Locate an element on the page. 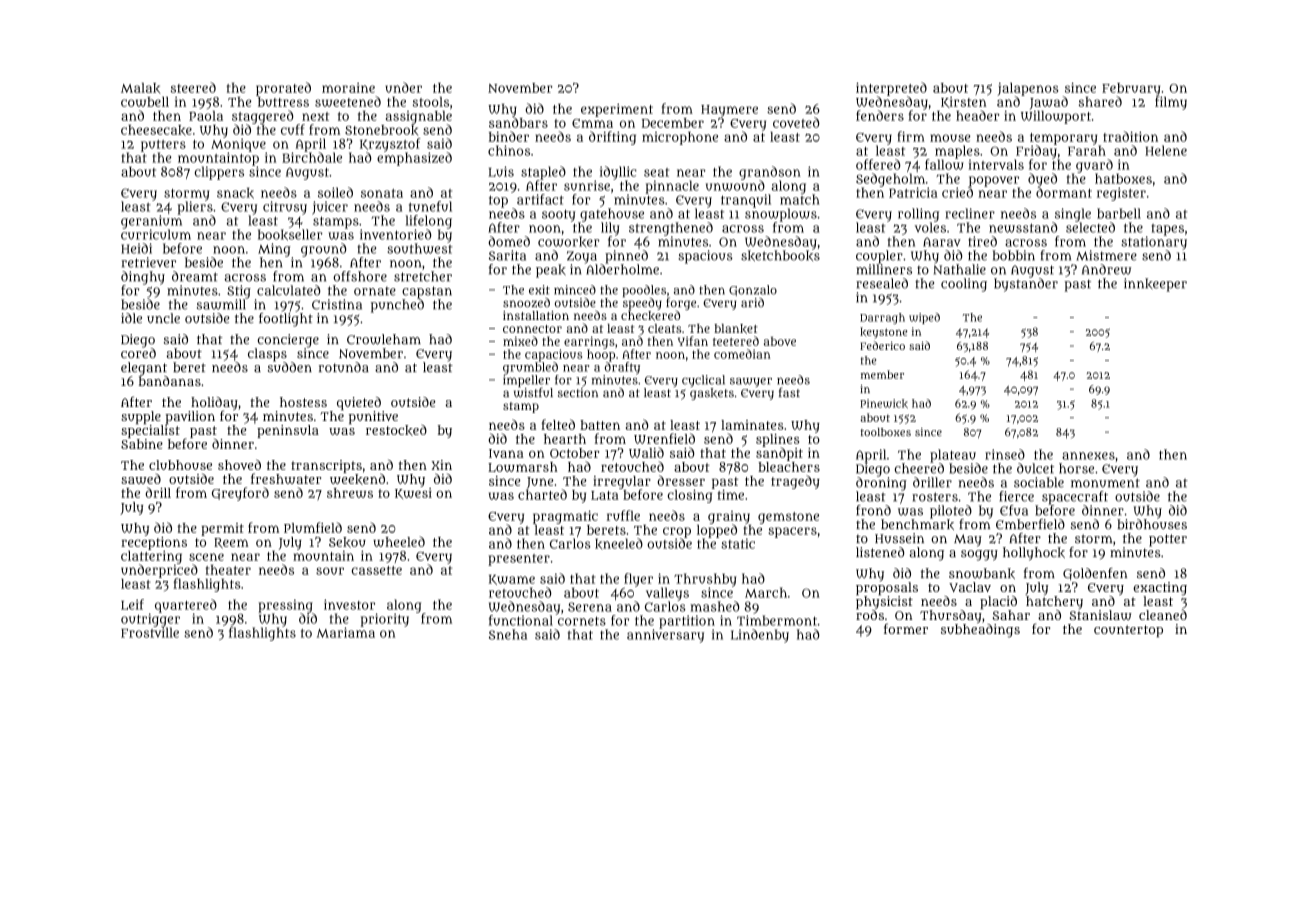  register is located at coordinates (1121, 194).
